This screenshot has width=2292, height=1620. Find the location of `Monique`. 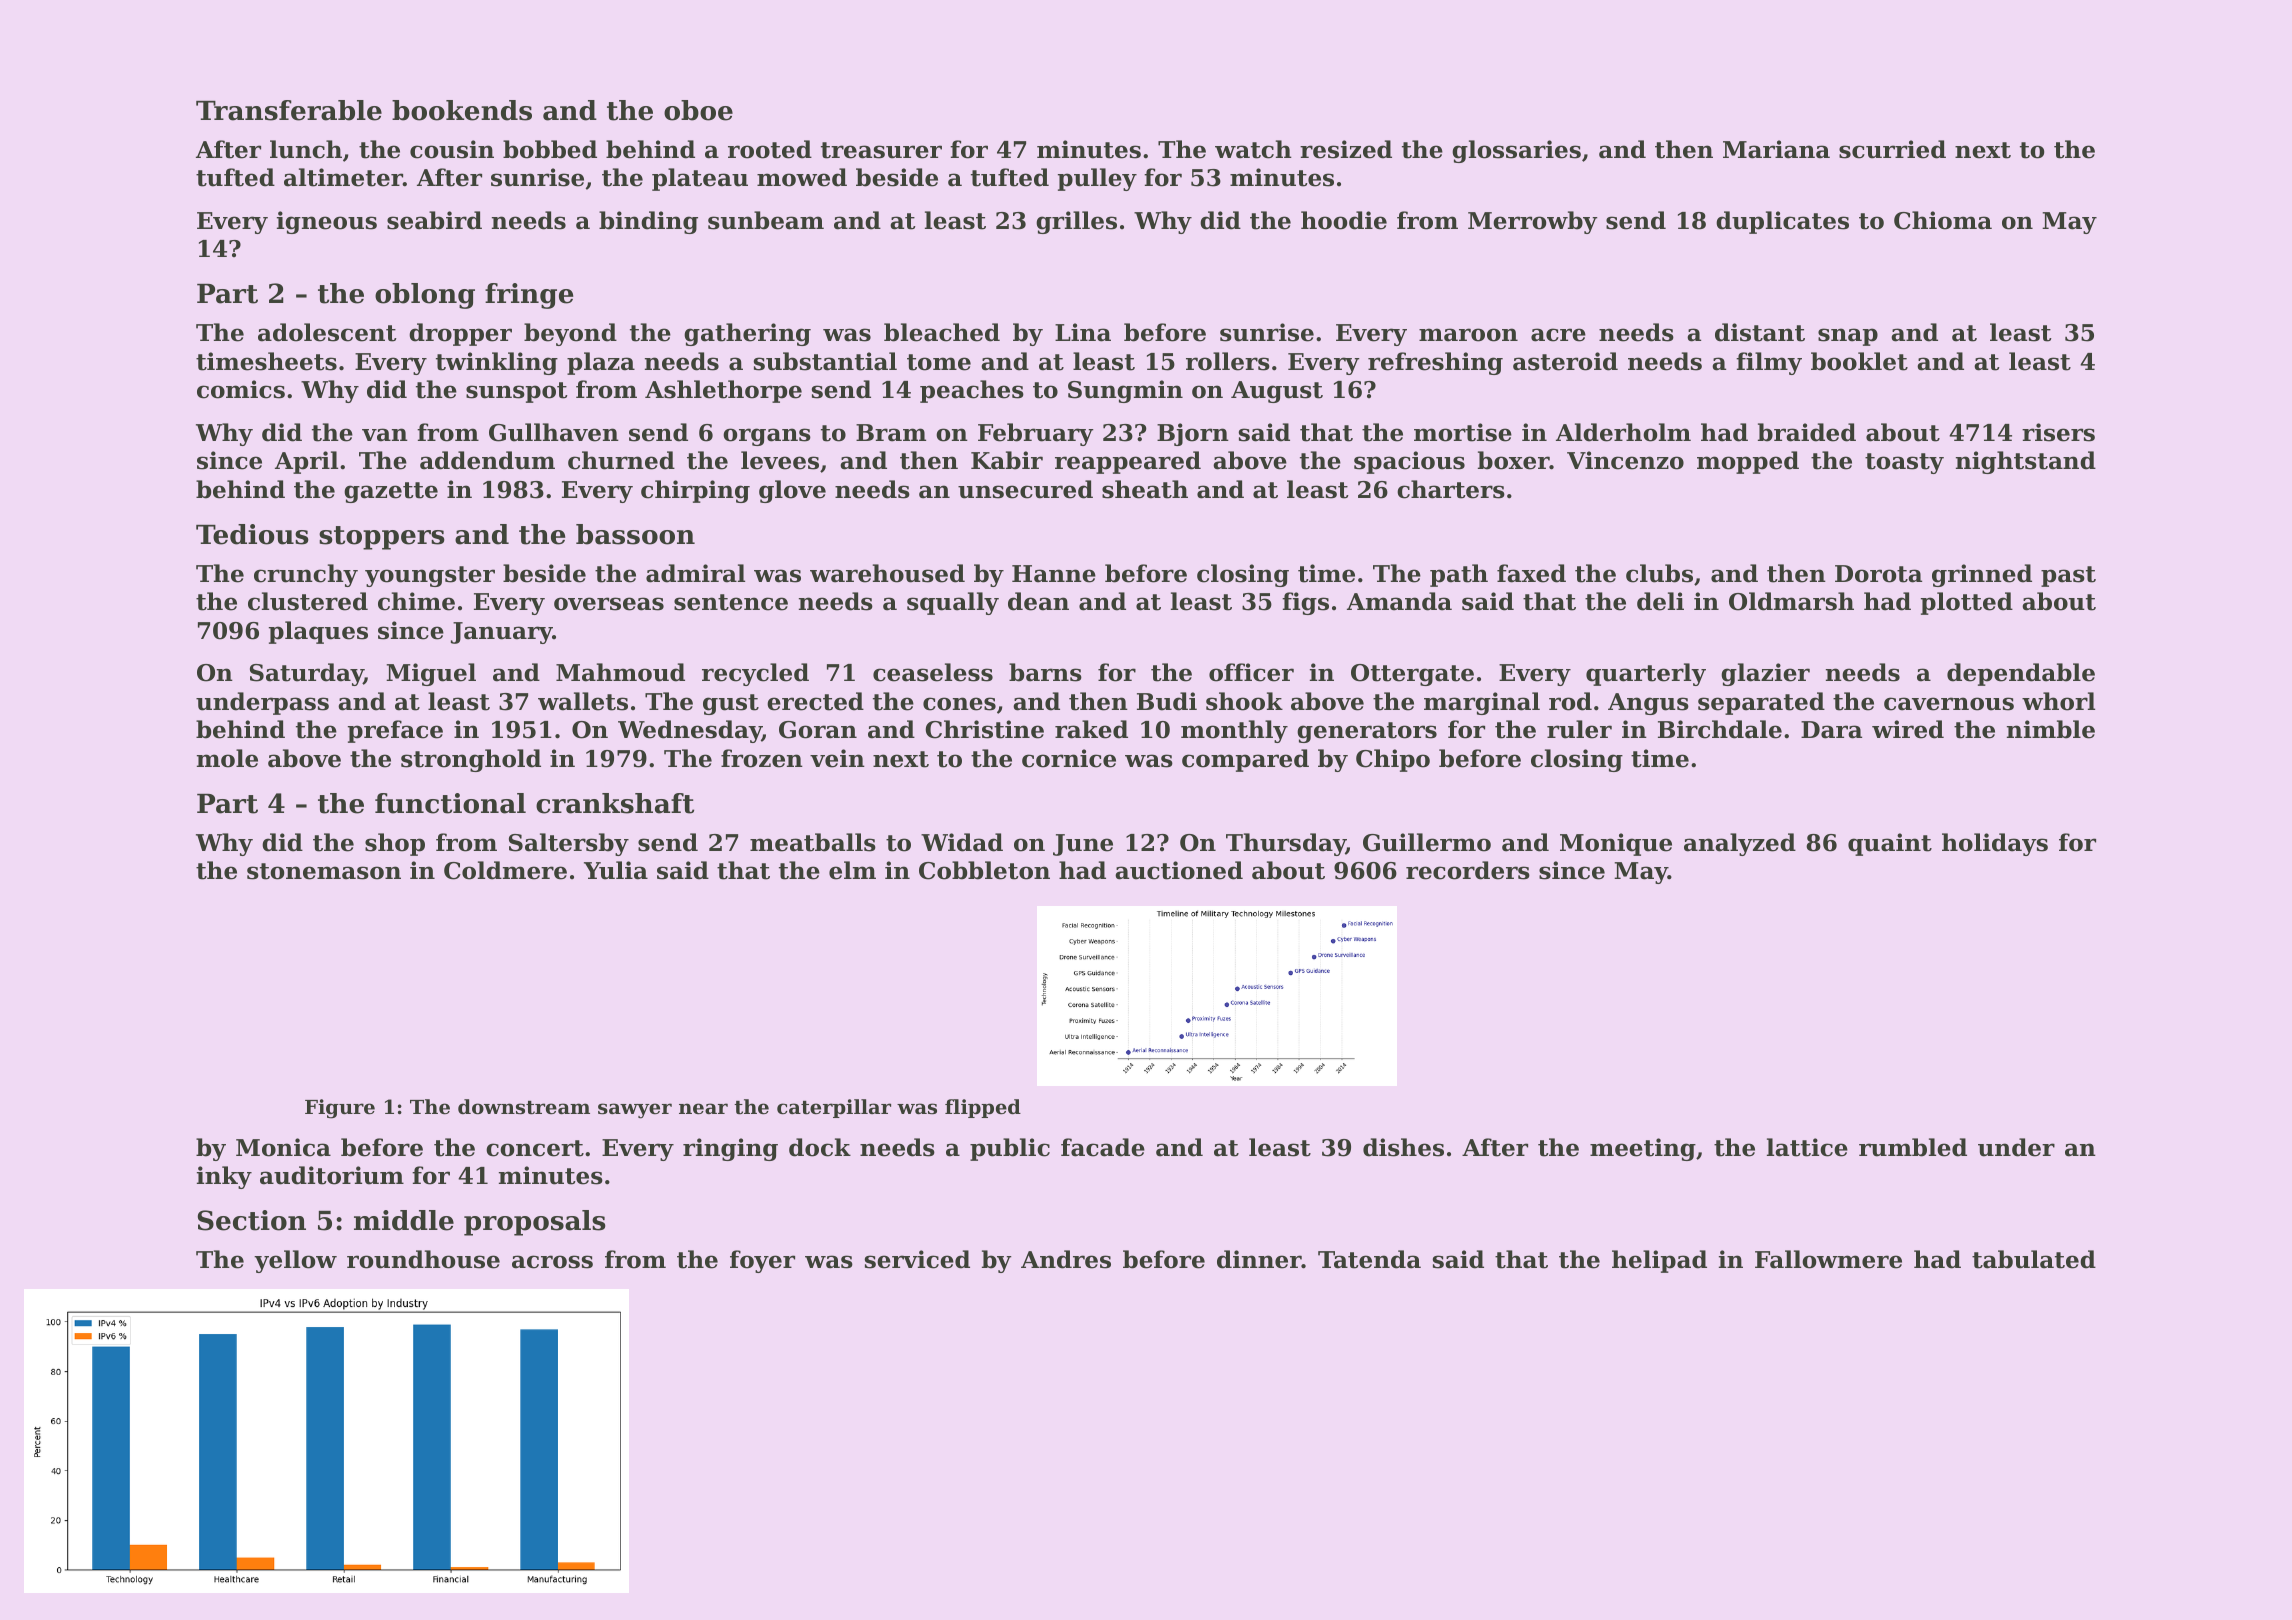

Monique is located at coordinates (1616, 844).
